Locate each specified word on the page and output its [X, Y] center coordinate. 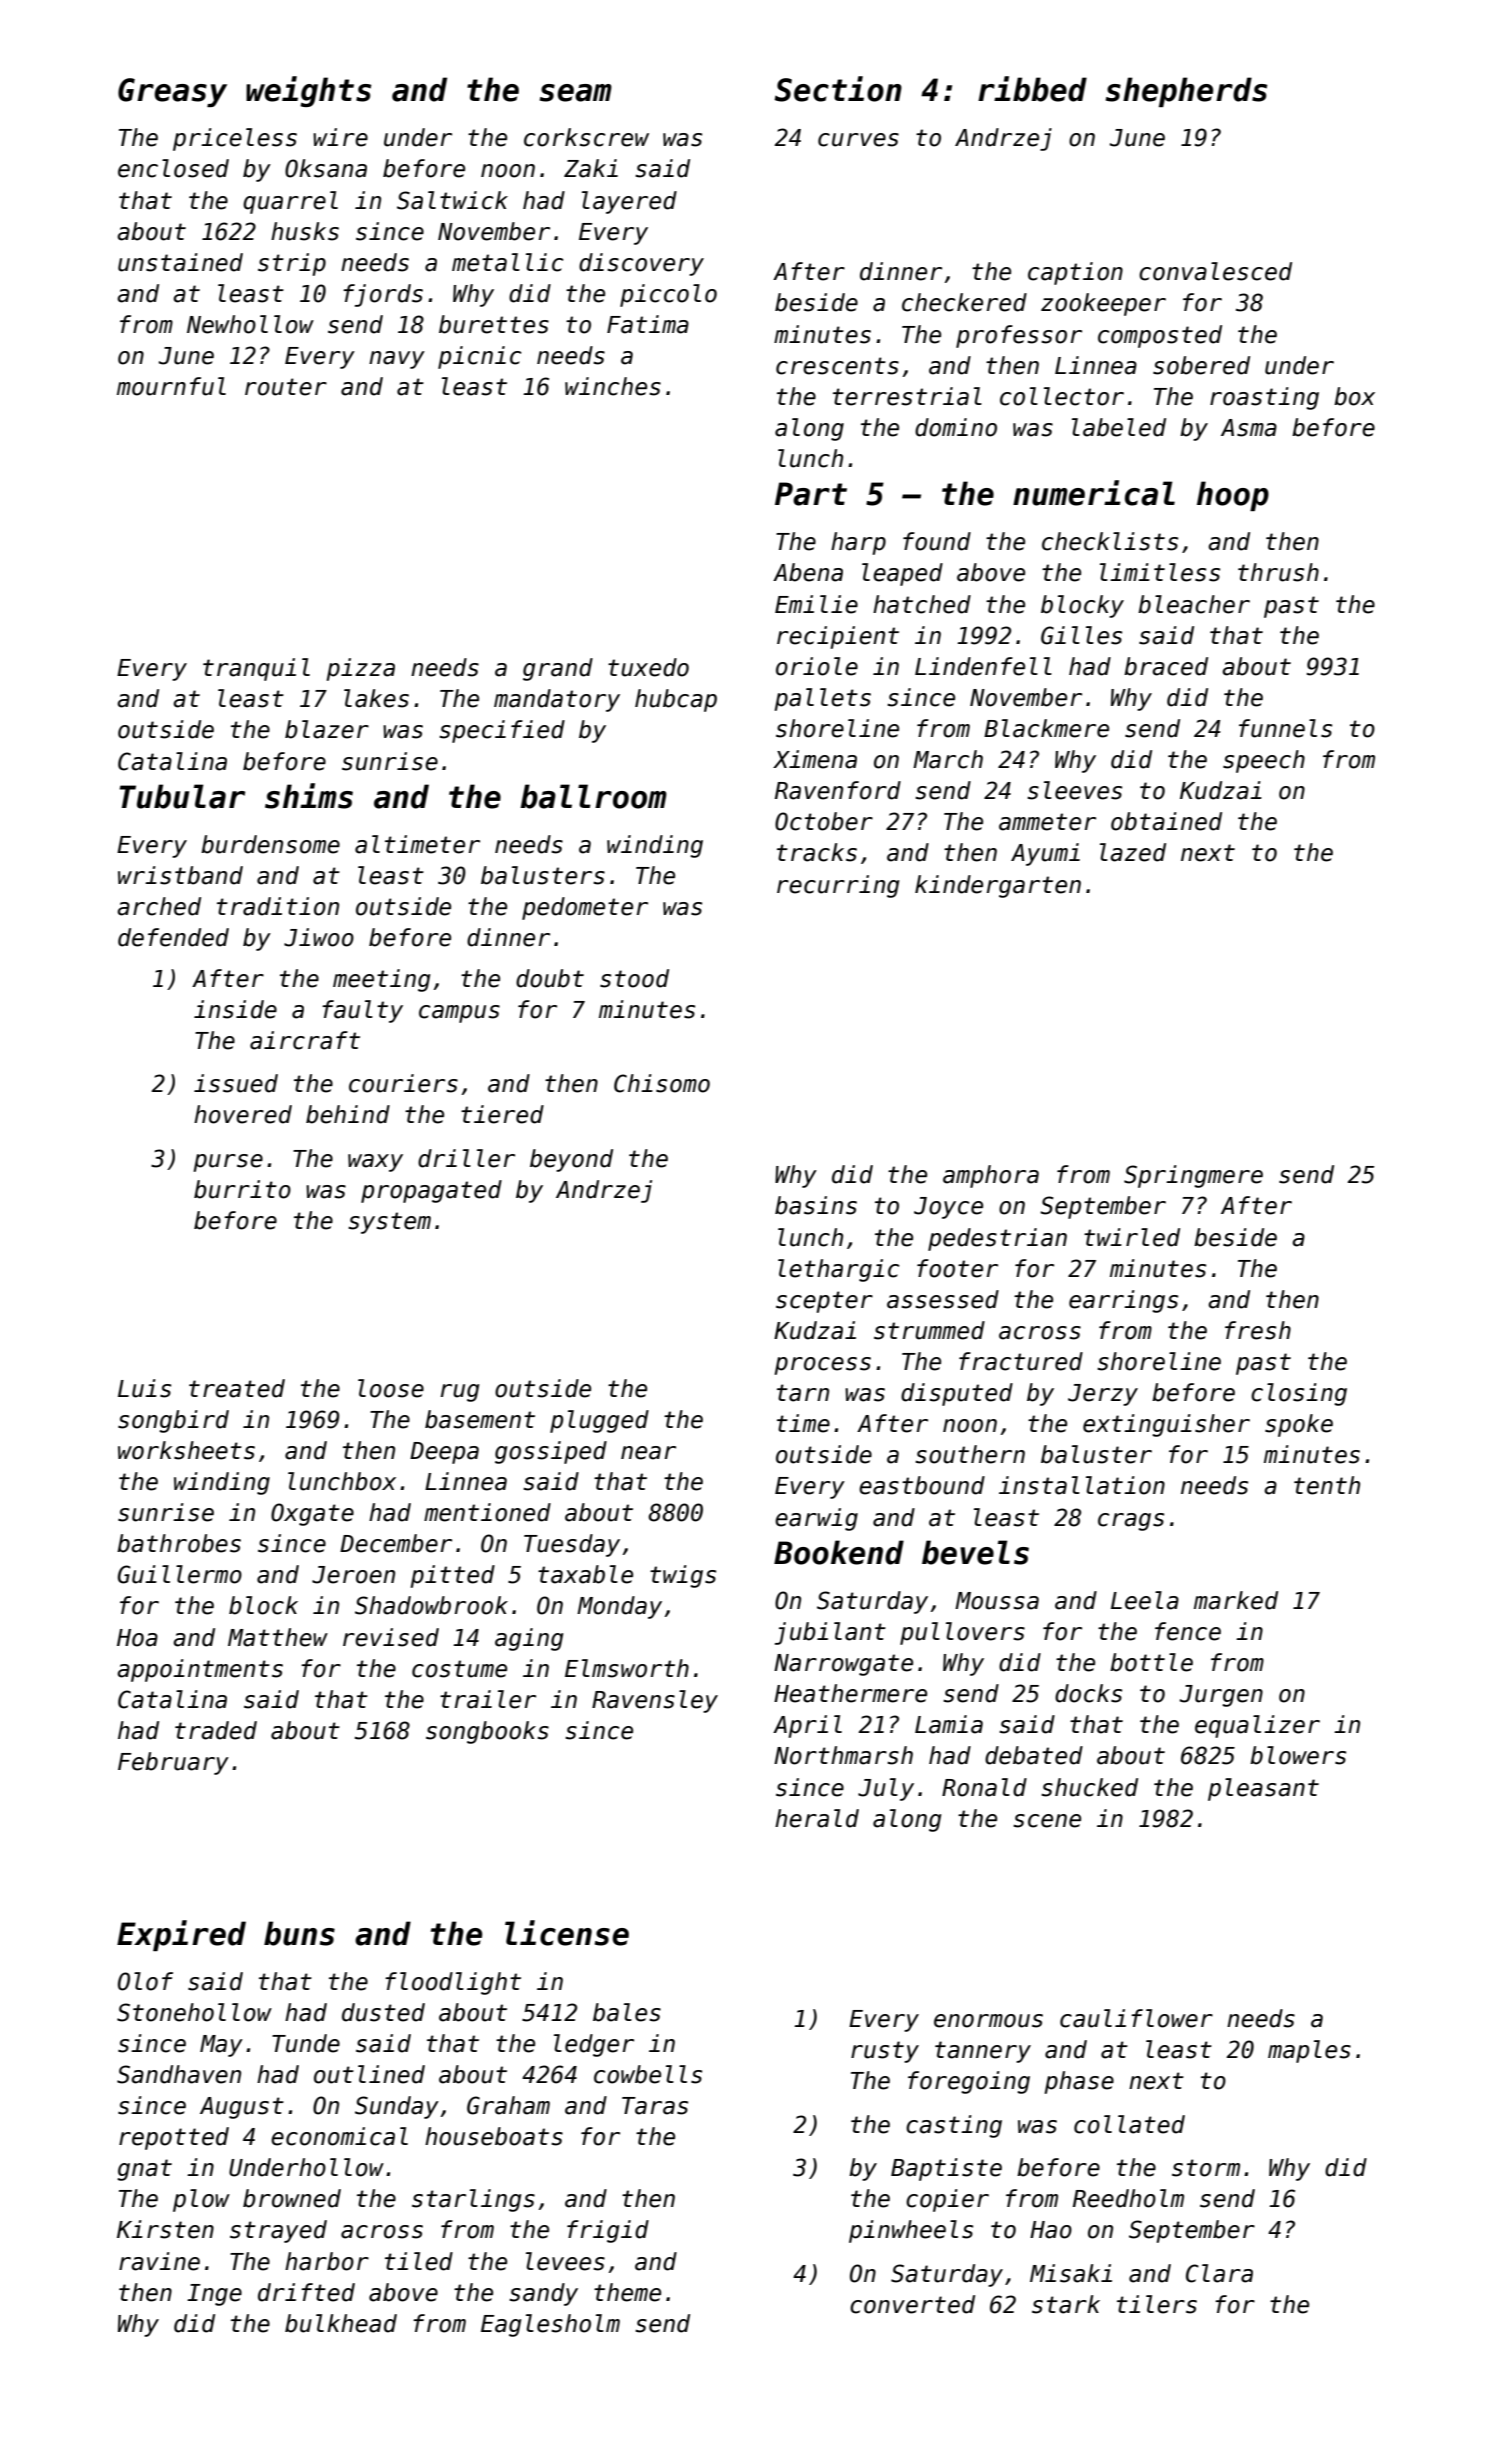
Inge [214, 2295]
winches [613, 386]
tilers [1157, 2304]
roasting [1264, 398]
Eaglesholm [550, 2325]
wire [340, 137]
